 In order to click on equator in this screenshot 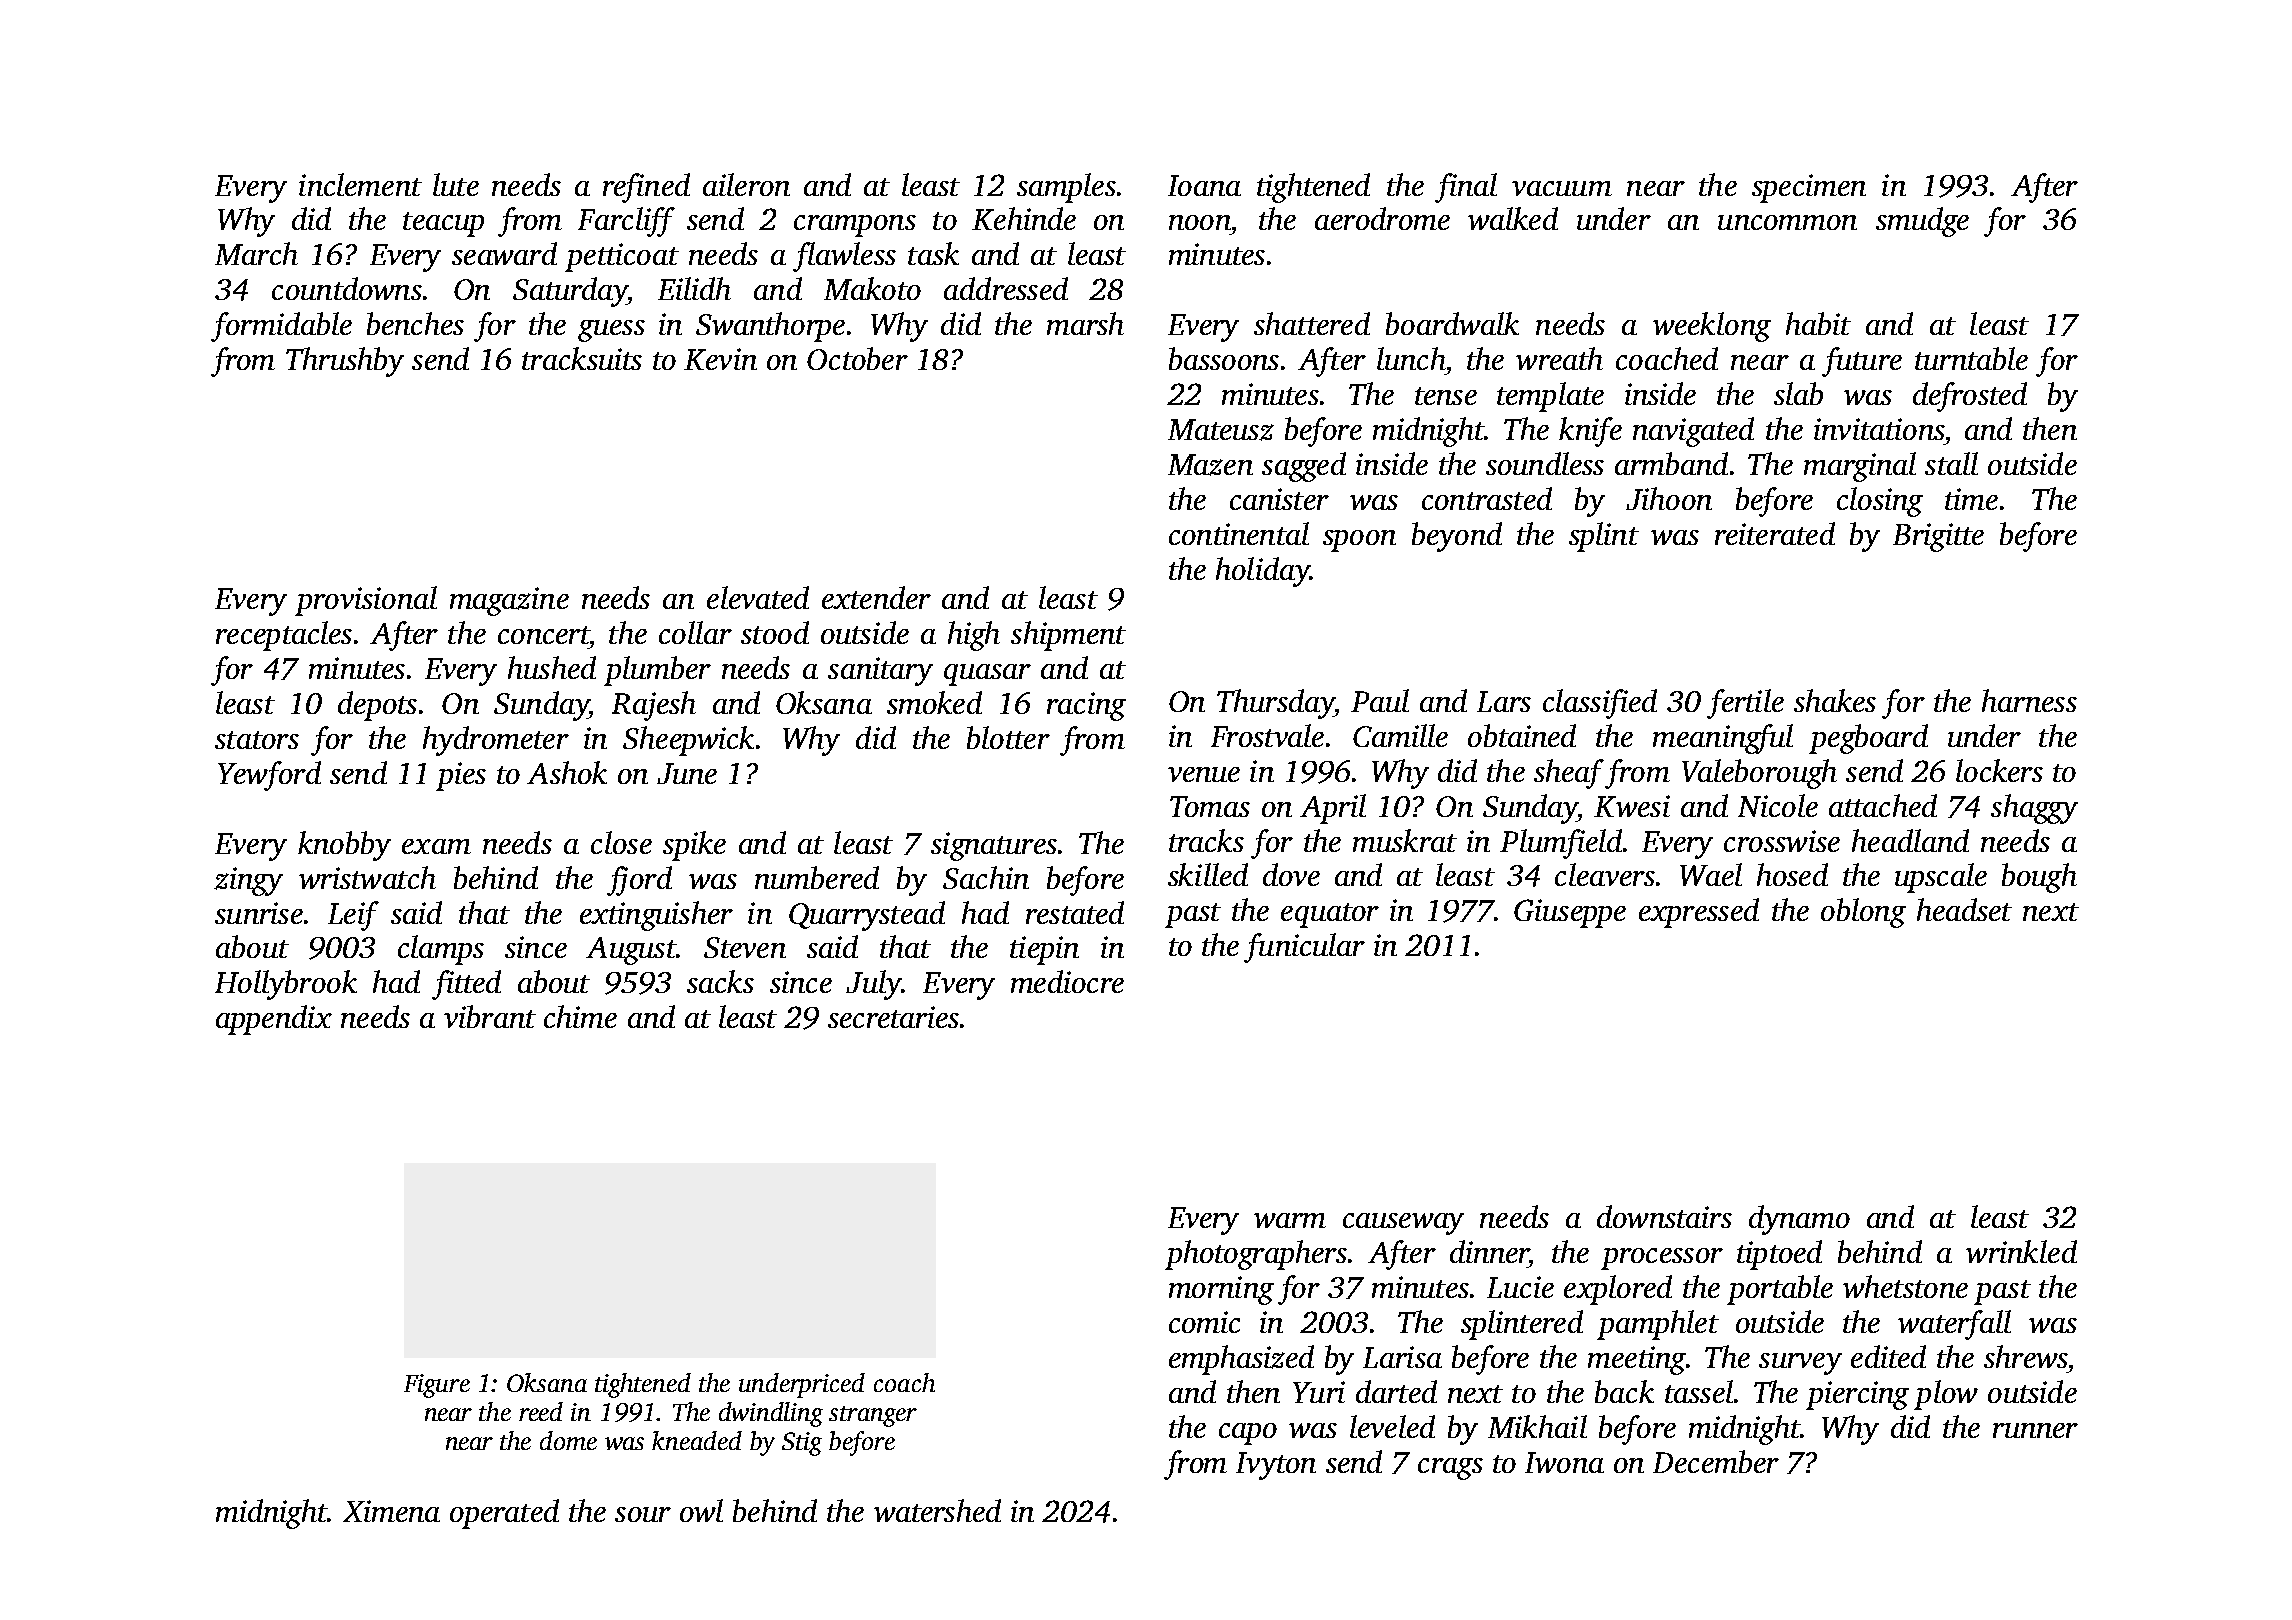, I will do `click(1330, 915)`.
